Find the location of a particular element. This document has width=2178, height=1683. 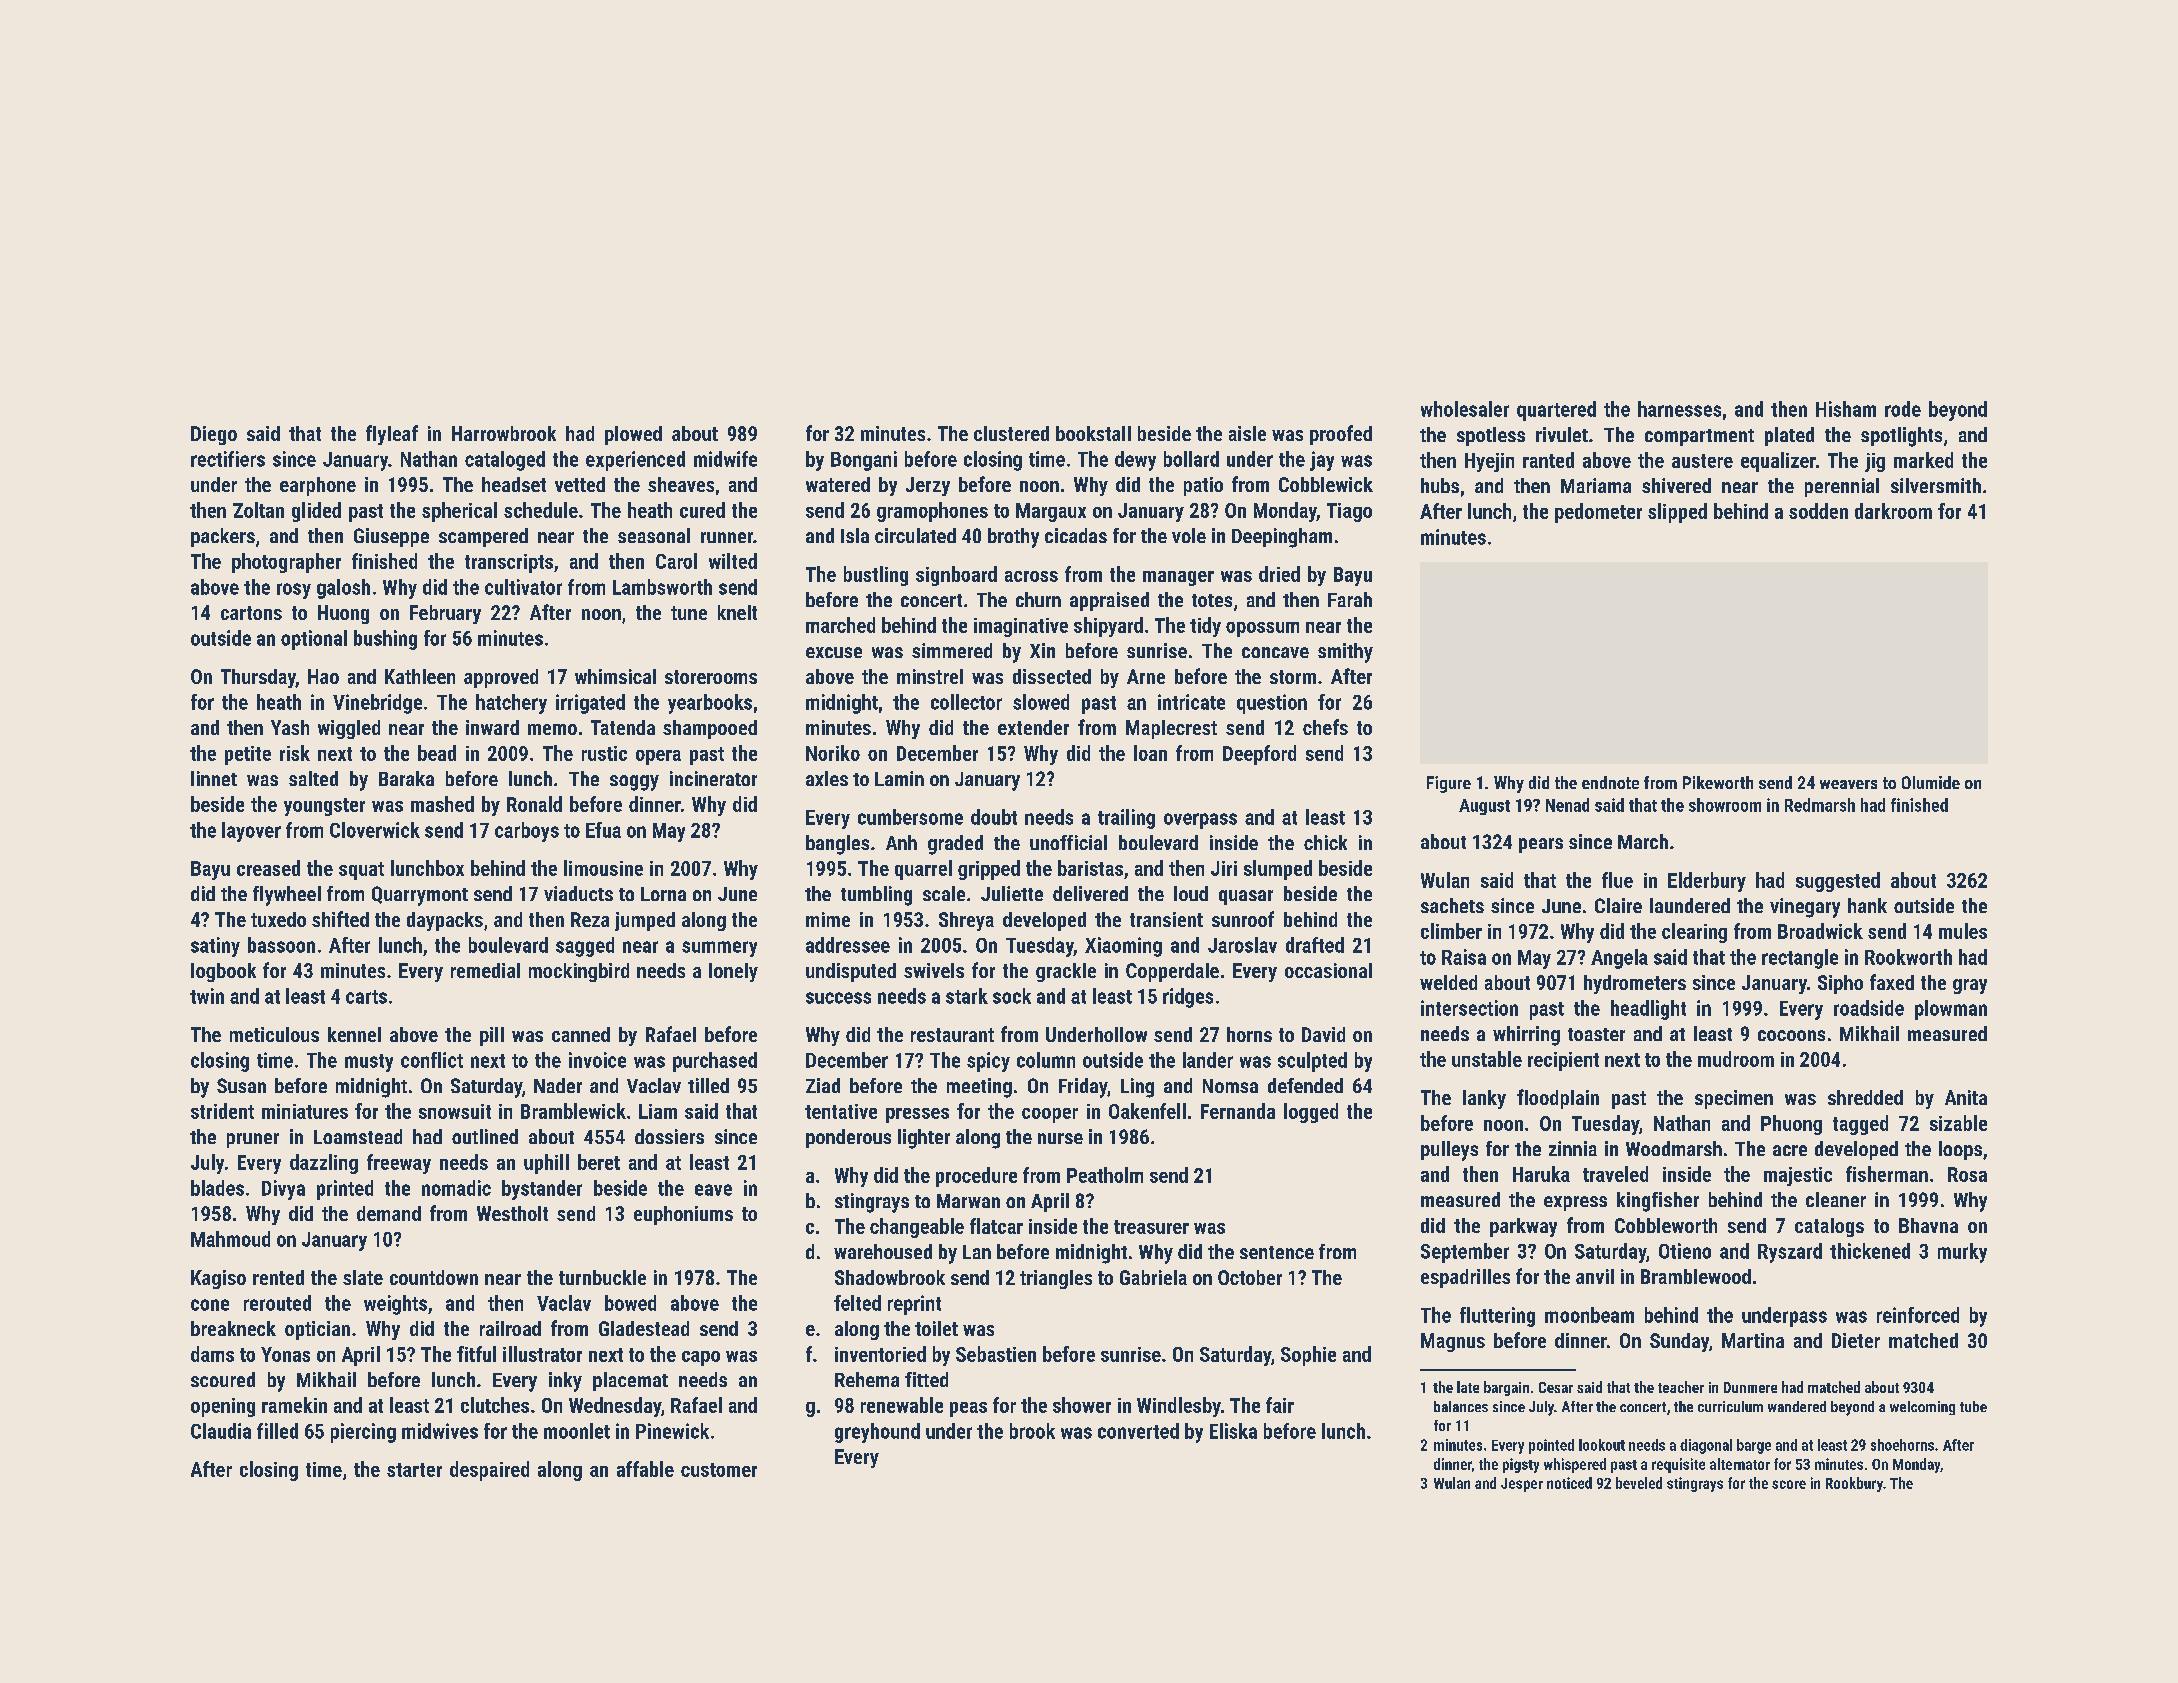

meticulous is located at coordinates (274, 1034).
